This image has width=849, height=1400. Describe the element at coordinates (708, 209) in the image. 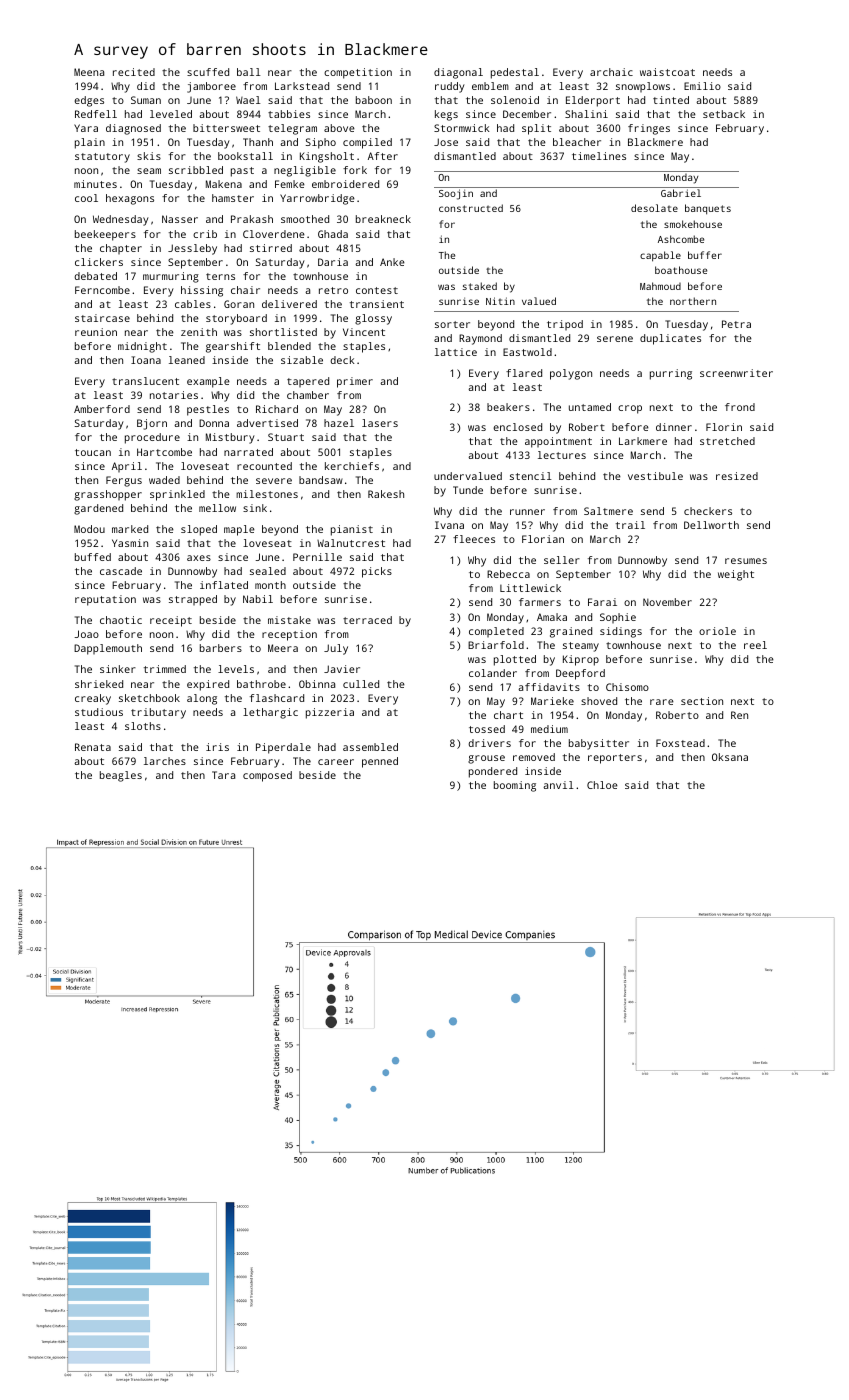

I see `banquets` at that location.
